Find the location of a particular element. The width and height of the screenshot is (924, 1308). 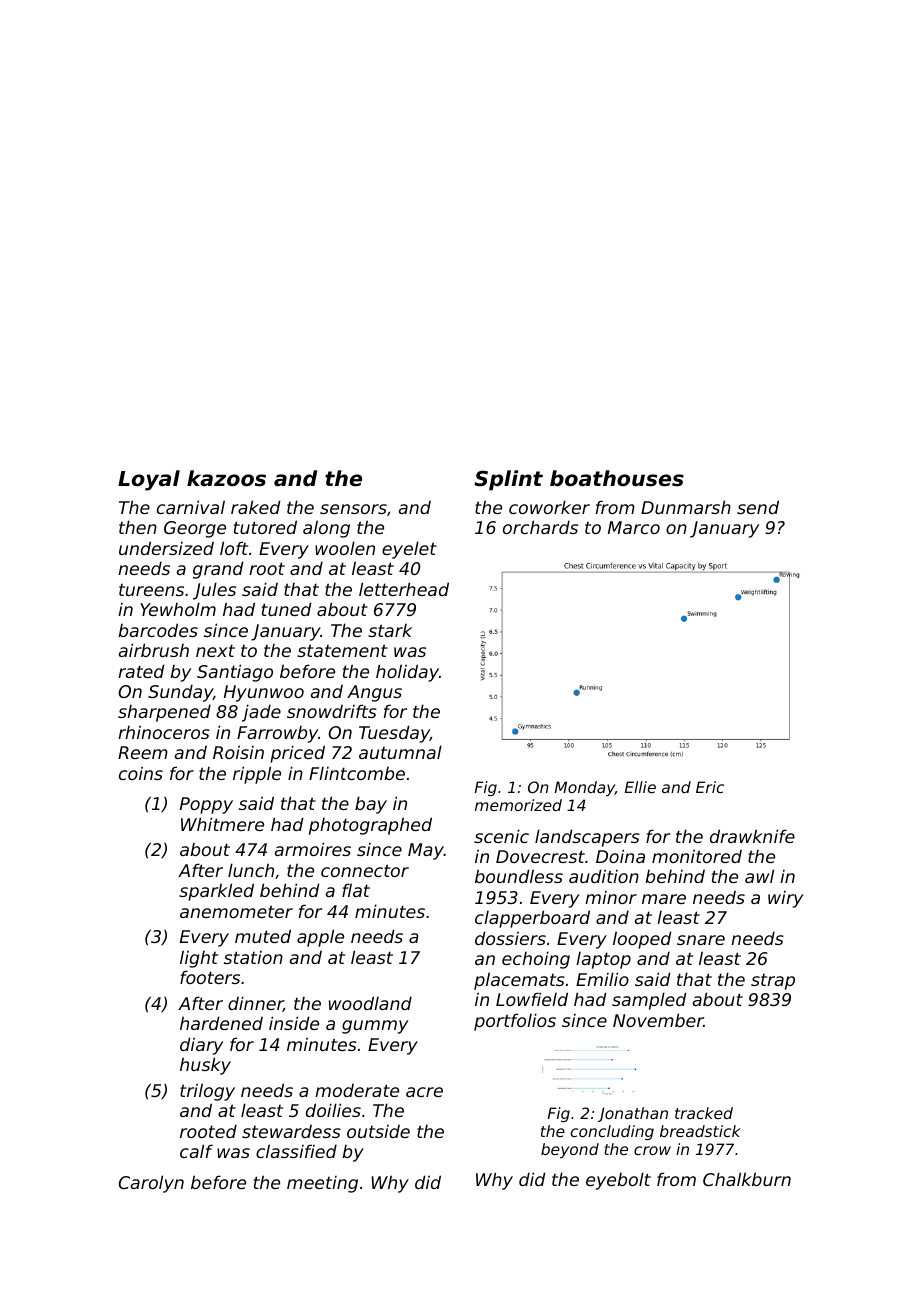

light is located at coordinates (199, 959).
